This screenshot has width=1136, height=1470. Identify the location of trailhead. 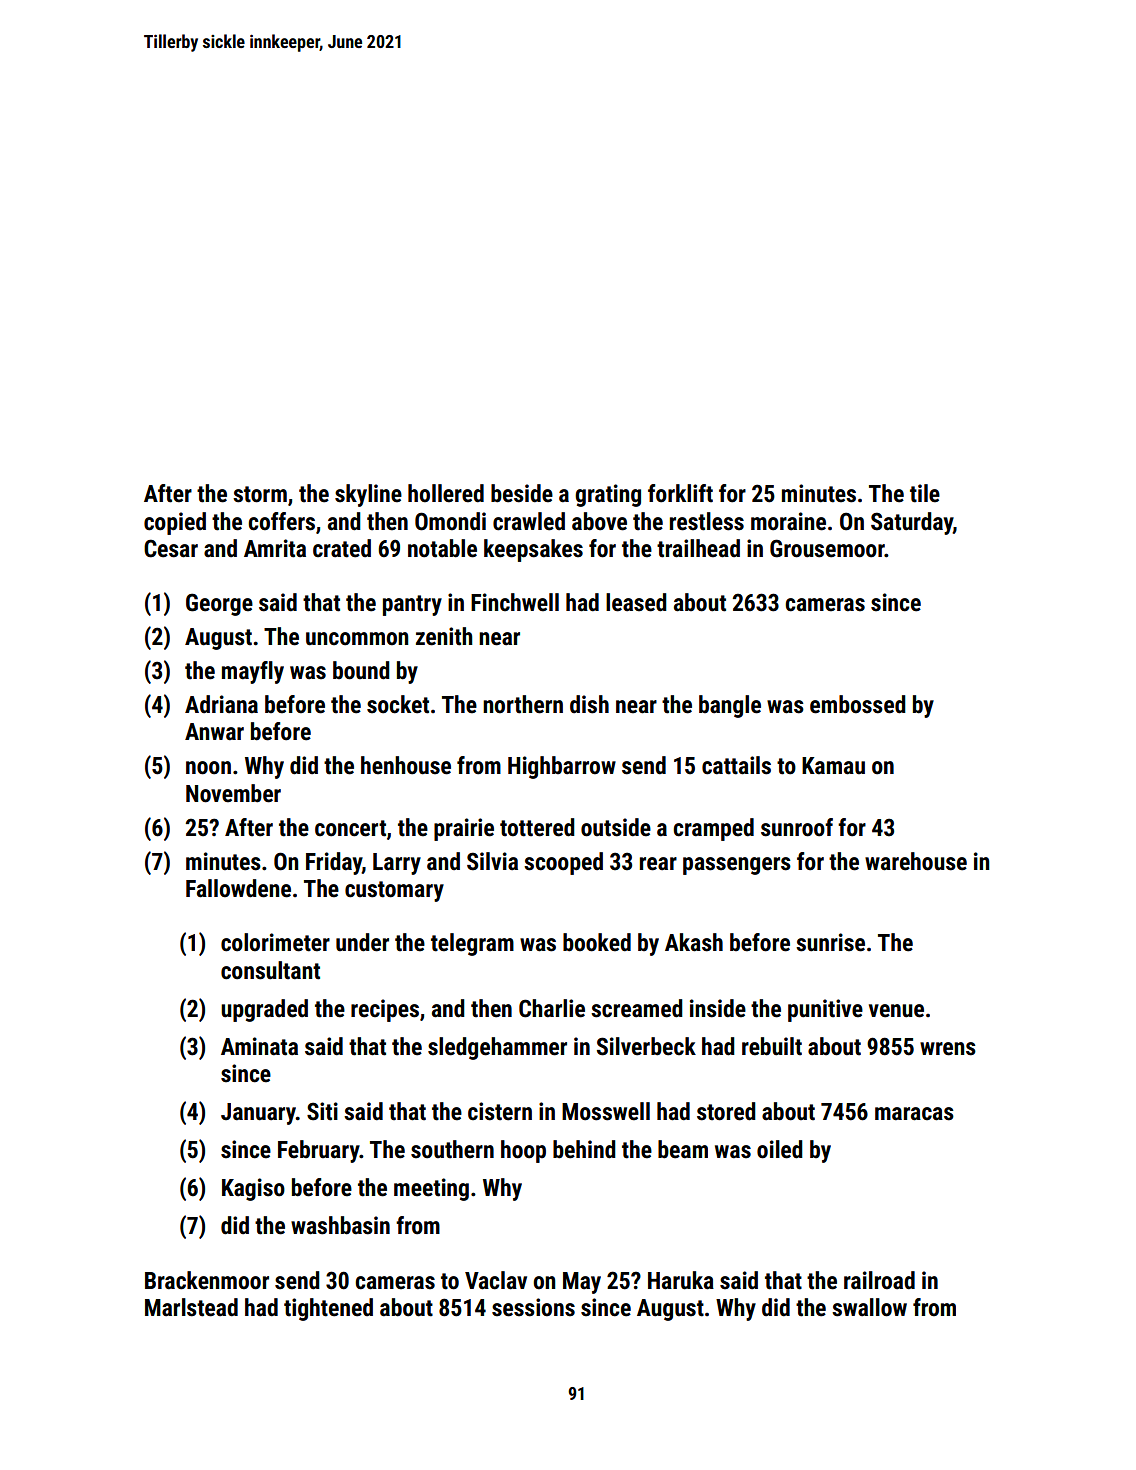
(698, 548).
